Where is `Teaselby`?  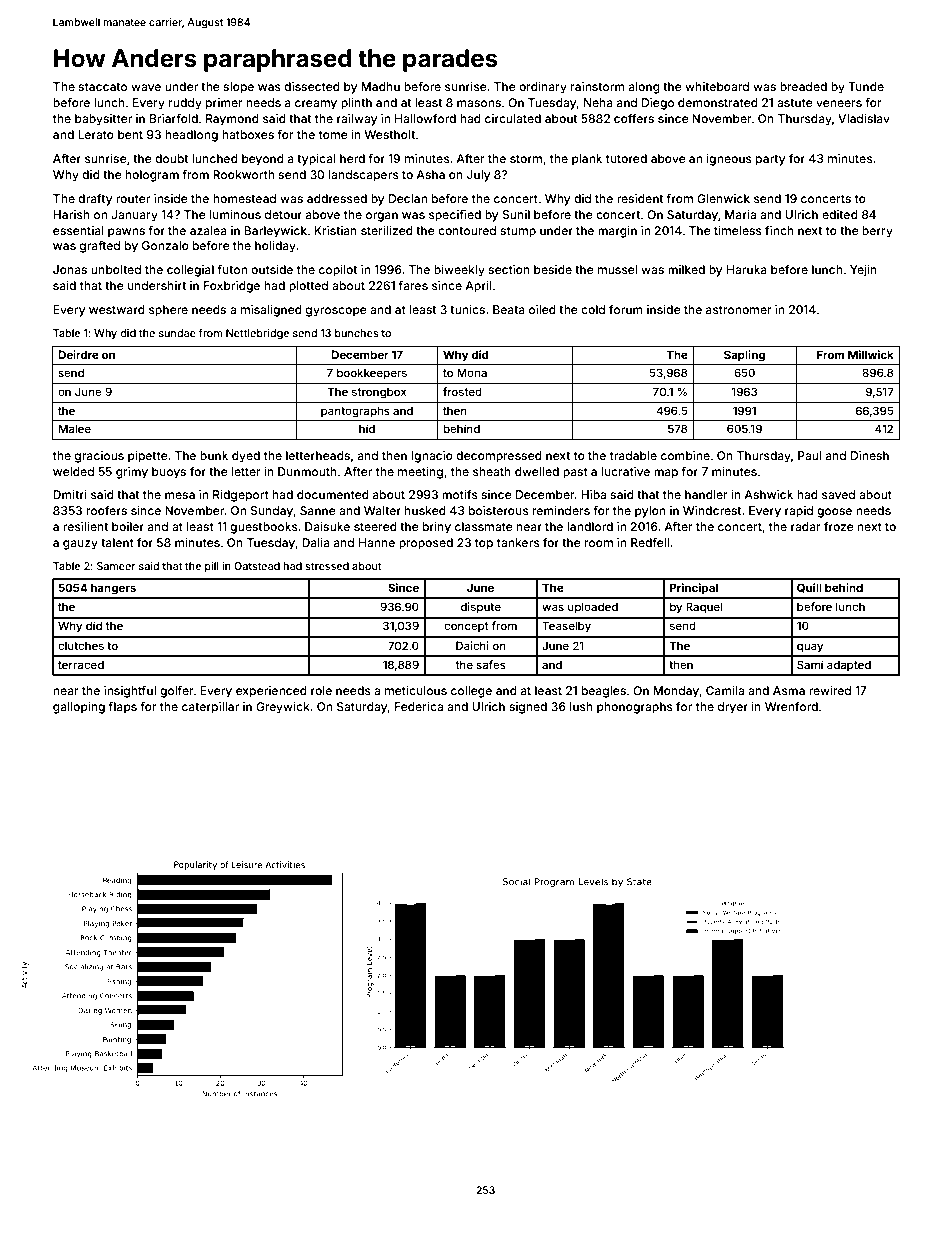 Teaselby is located at coordinates (566, 627).
